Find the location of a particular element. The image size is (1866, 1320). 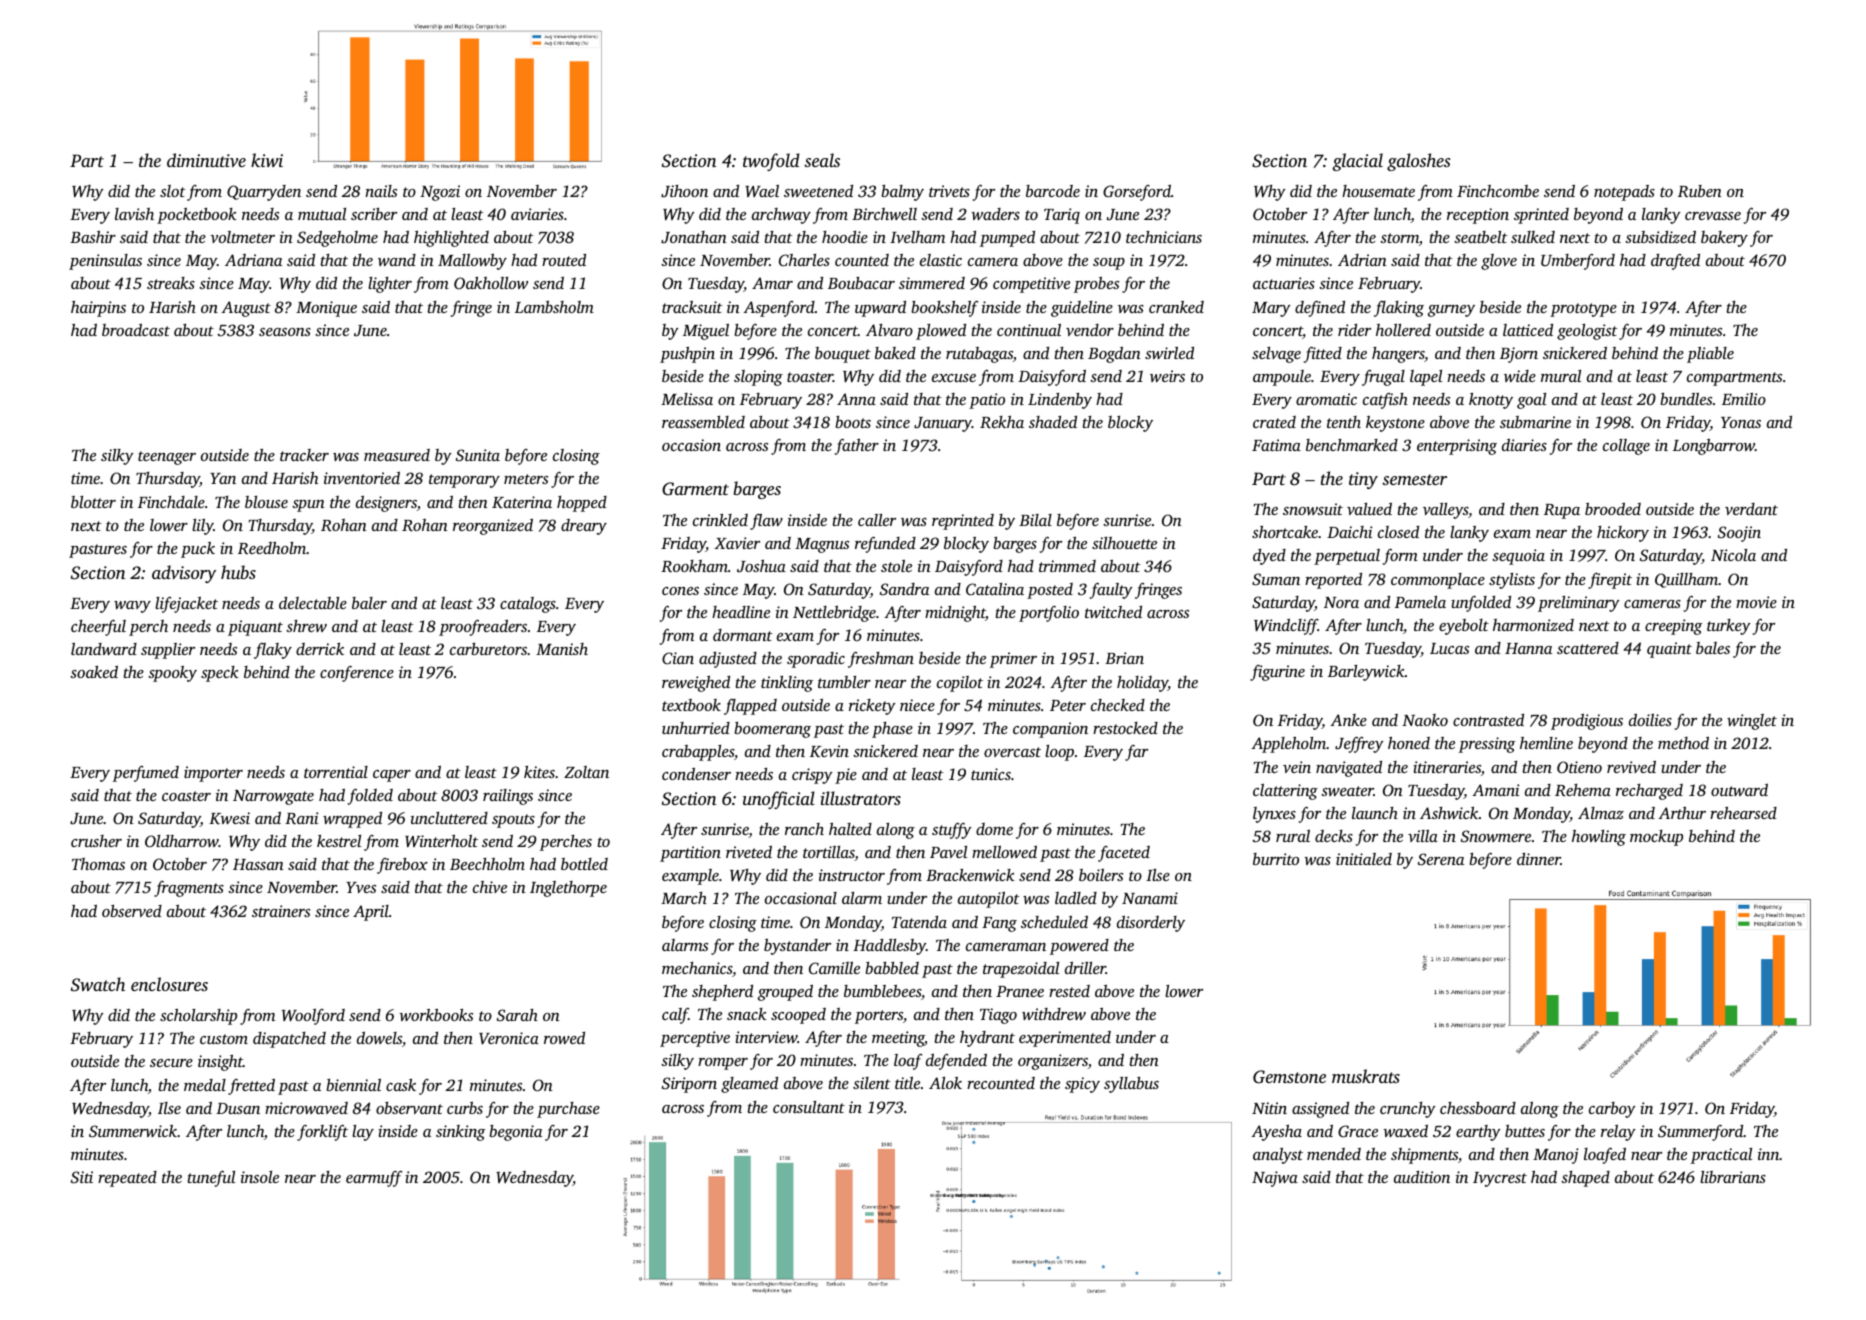

Nettlebridge is located at coordinates (834, 613).
